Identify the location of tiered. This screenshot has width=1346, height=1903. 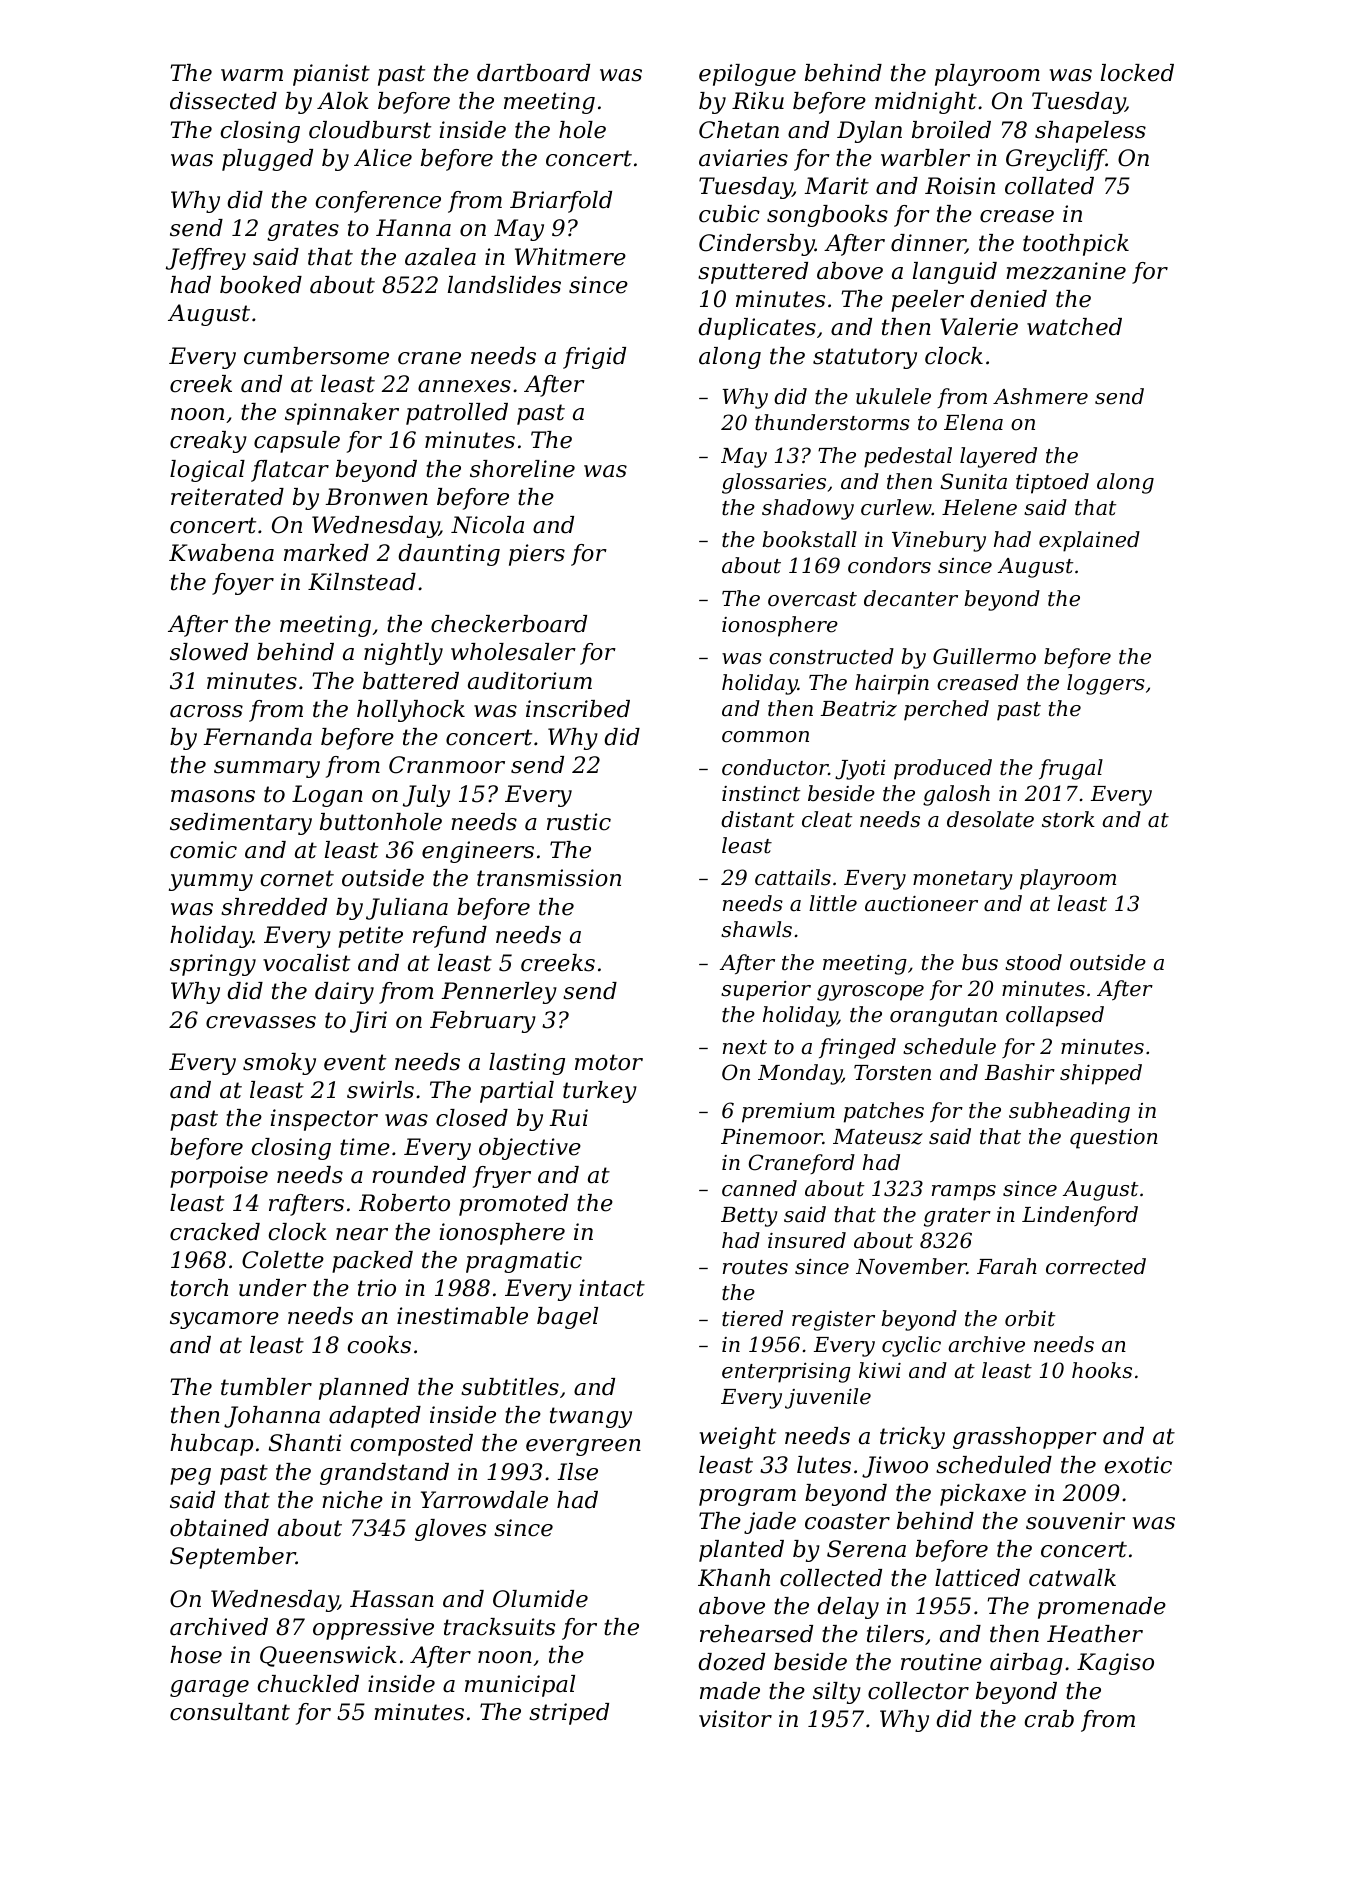
(752, 1318).
